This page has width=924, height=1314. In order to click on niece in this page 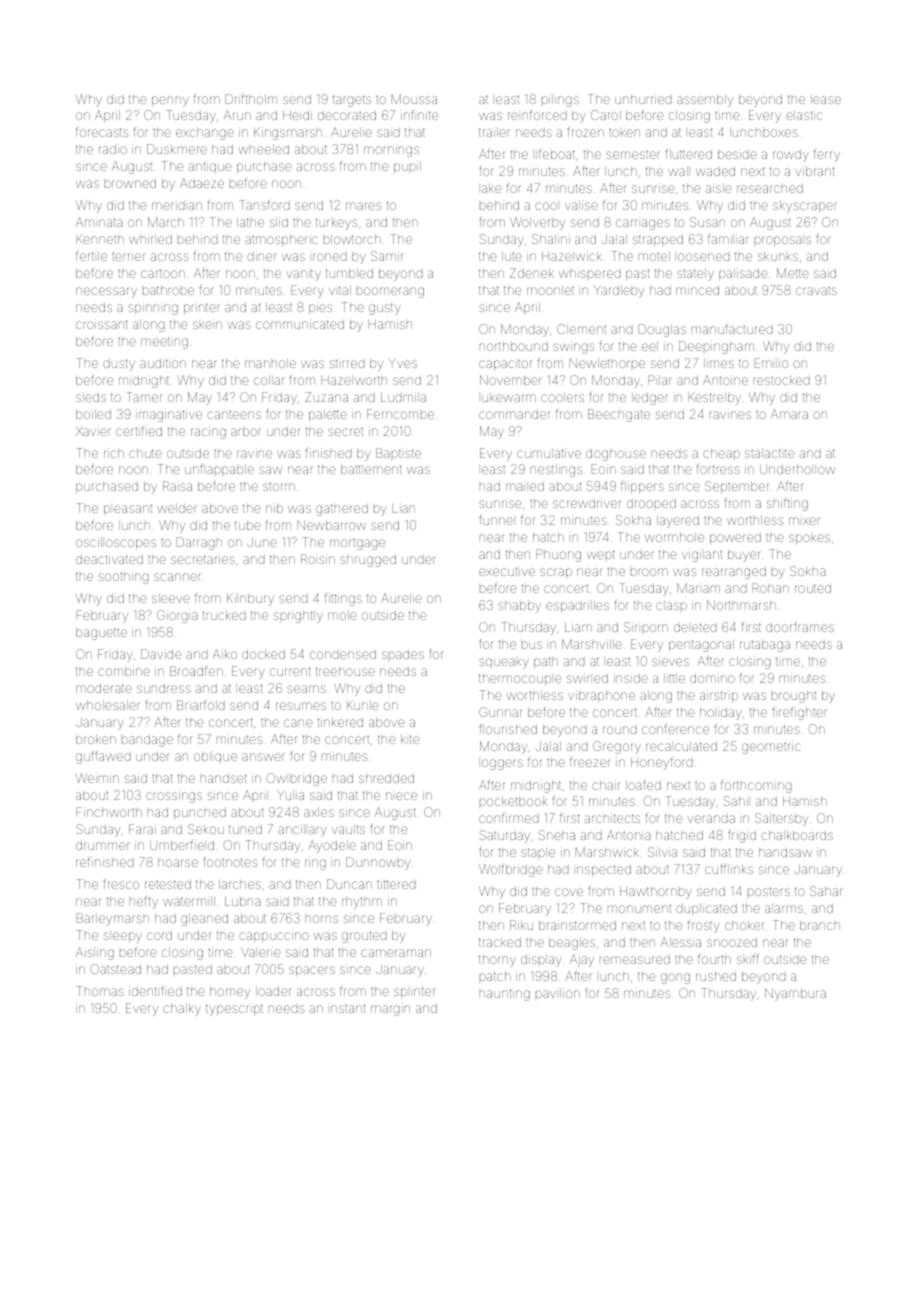, I will do `click(401, 796)`.
